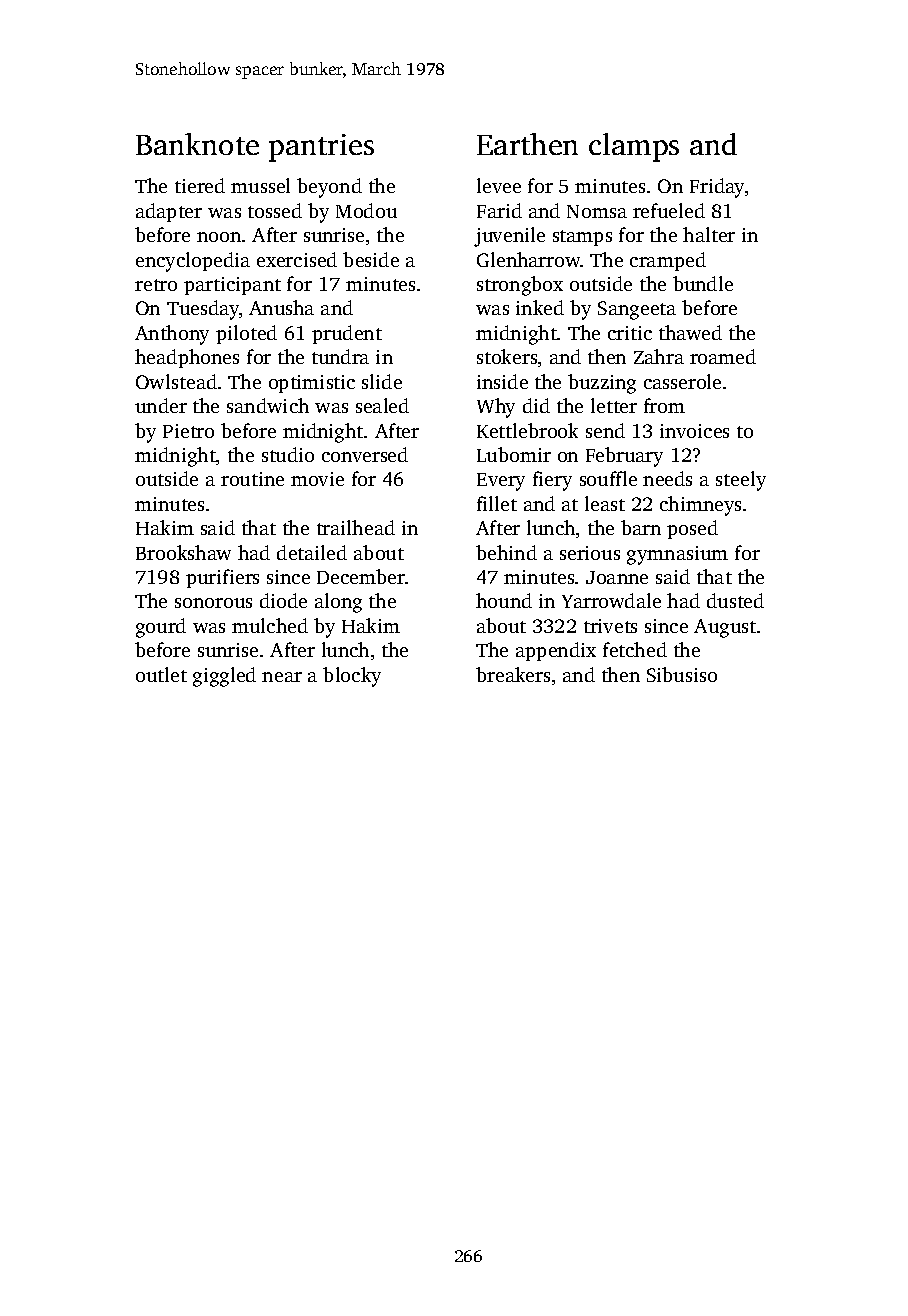 Image resolution: width=908 pixels, height=1316 pixels. Describe the element at coordinates (499, 210) in the image. I see `Farid` at that location.
